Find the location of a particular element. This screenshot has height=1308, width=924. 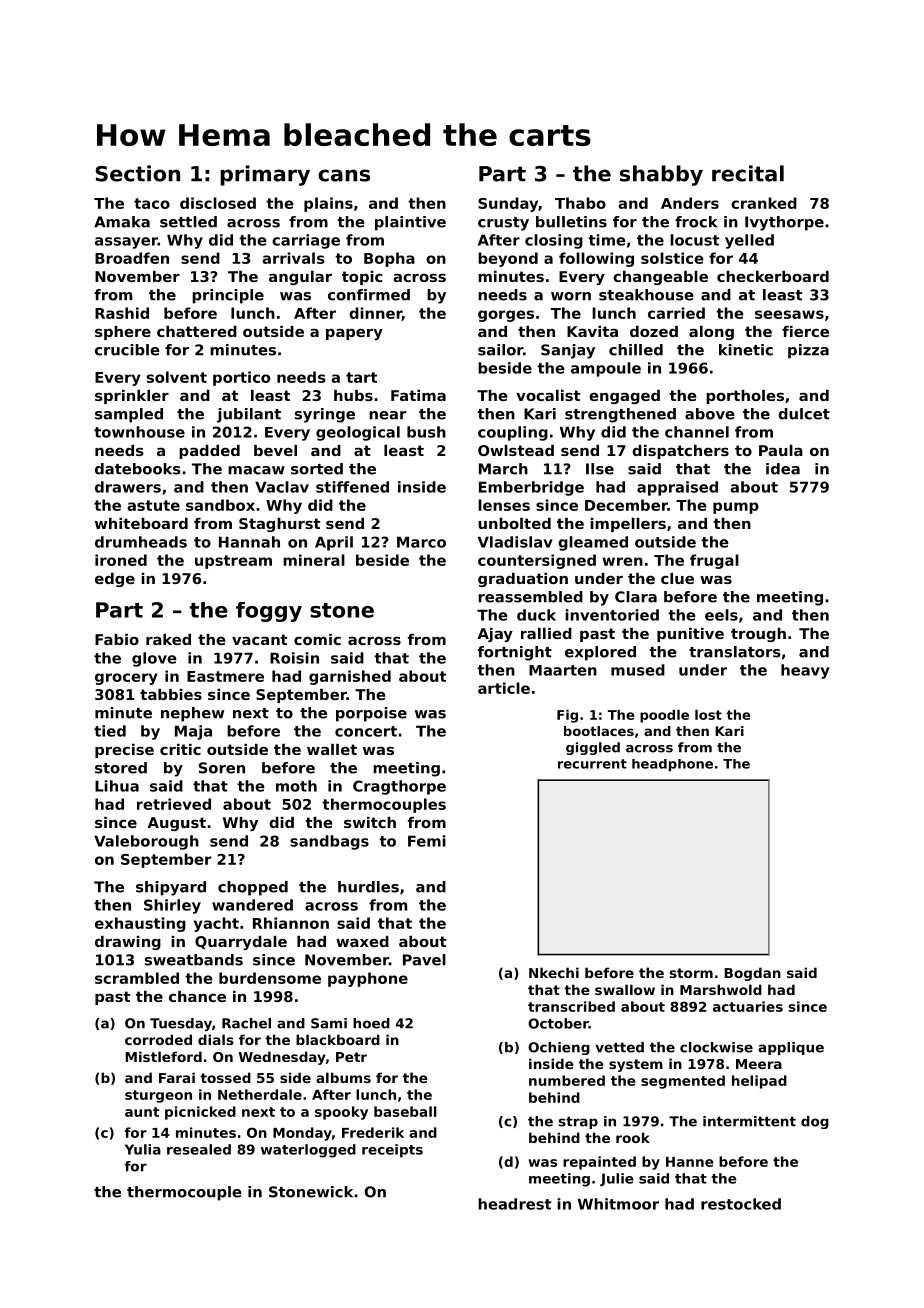

restocked is located at coordinates (741, 1204).
